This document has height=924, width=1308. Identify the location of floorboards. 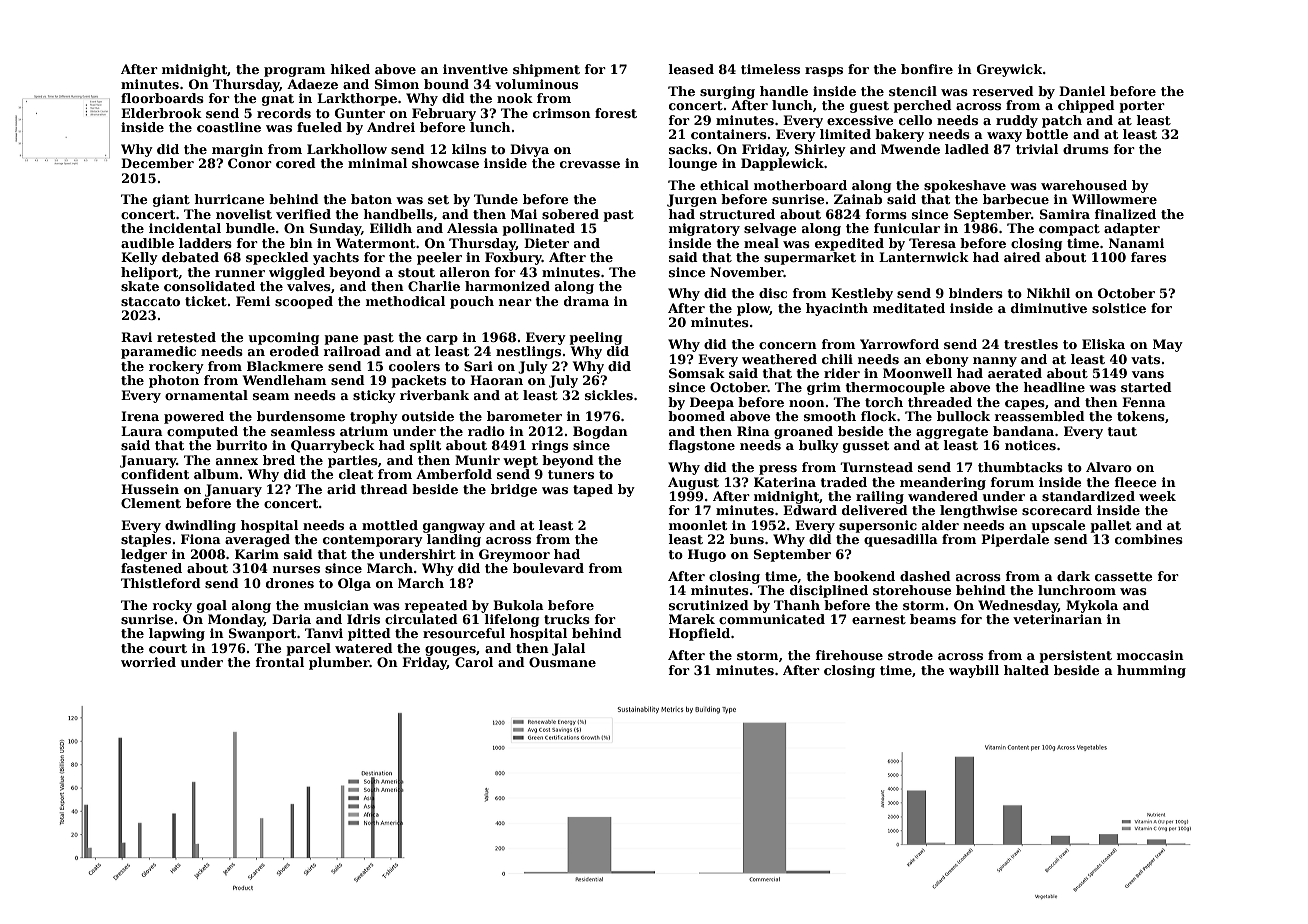
(162, 98).
